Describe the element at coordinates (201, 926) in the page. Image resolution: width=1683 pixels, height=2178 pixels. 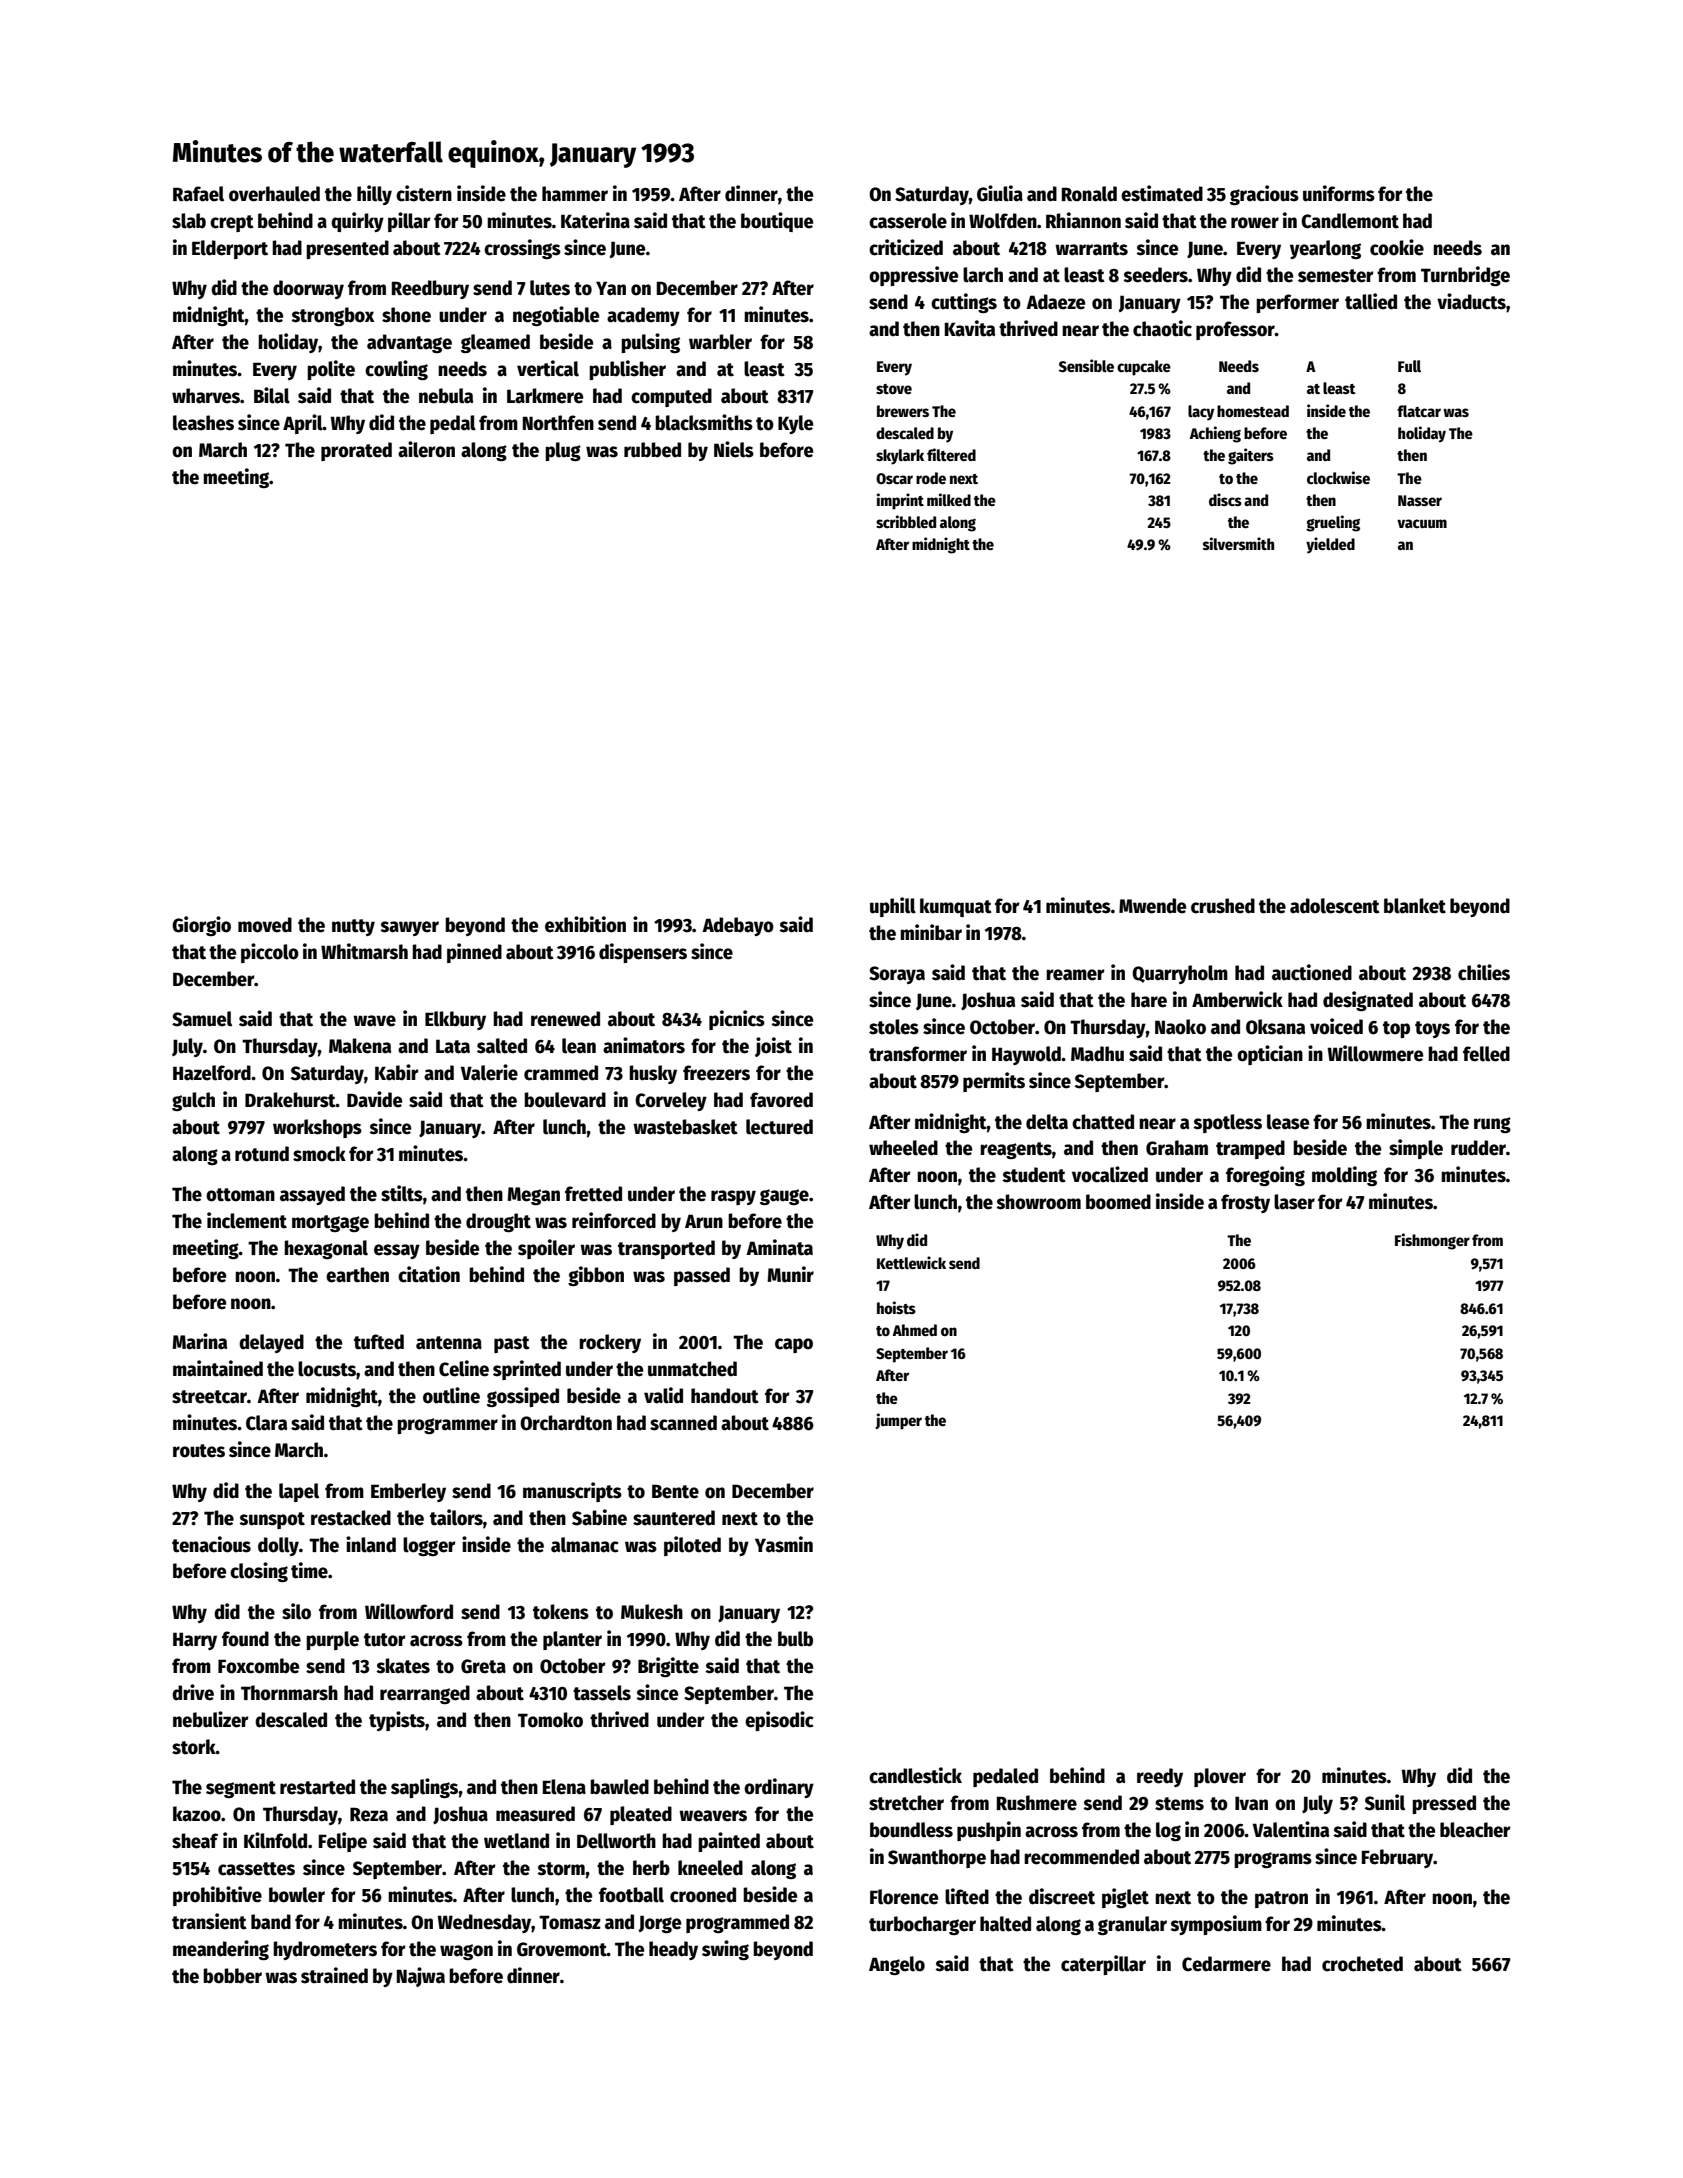
I see `Giorgio` at that location.
